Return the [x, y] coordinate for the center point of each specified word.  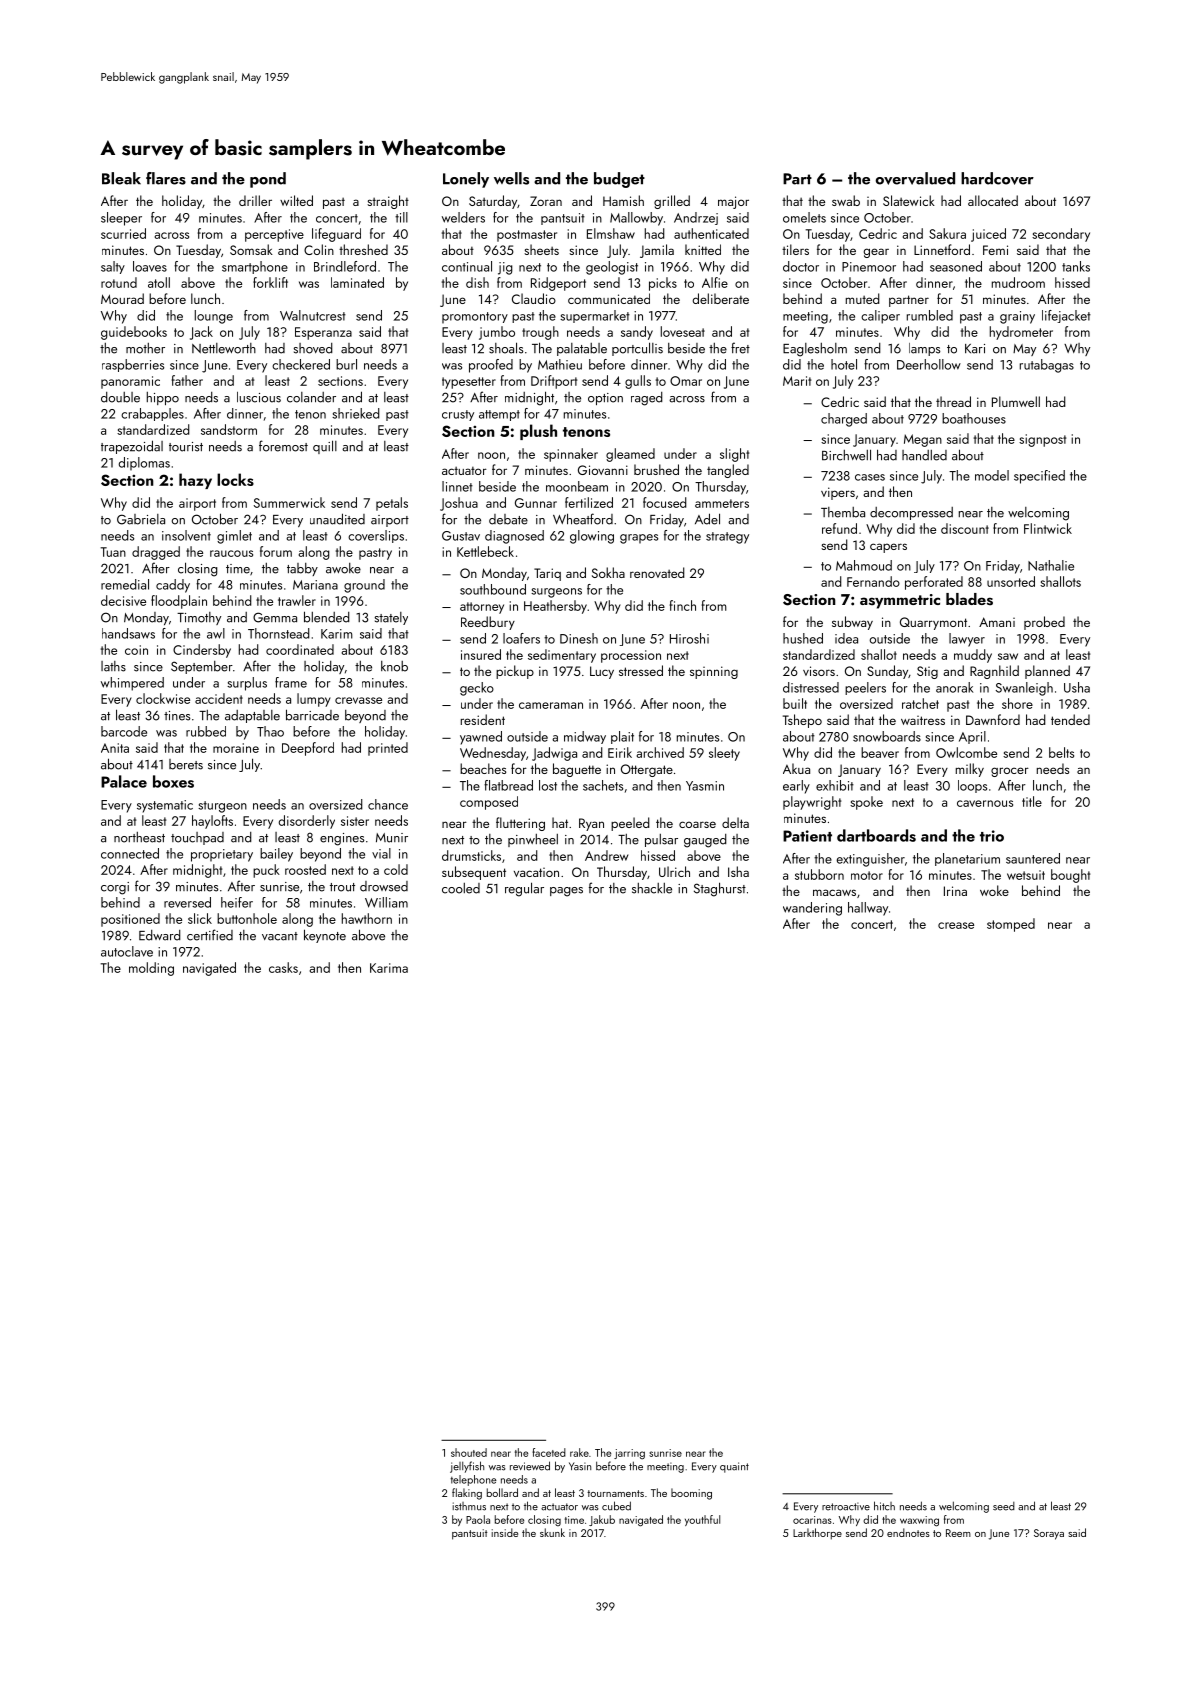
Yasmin [705, 786]
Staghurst [720, 889]
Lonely [466, 180]
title [1032, 801]
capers [888, 548]
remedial [125, 584]
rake [579, 1452]
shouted [469, 1452]
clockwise [163, 698]
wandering [812, 909]
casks [283, 967]
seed [1004, 1506]
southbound [493, 589]
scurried [123, 233]
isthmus [469, 1506]
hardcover [997, 178]
